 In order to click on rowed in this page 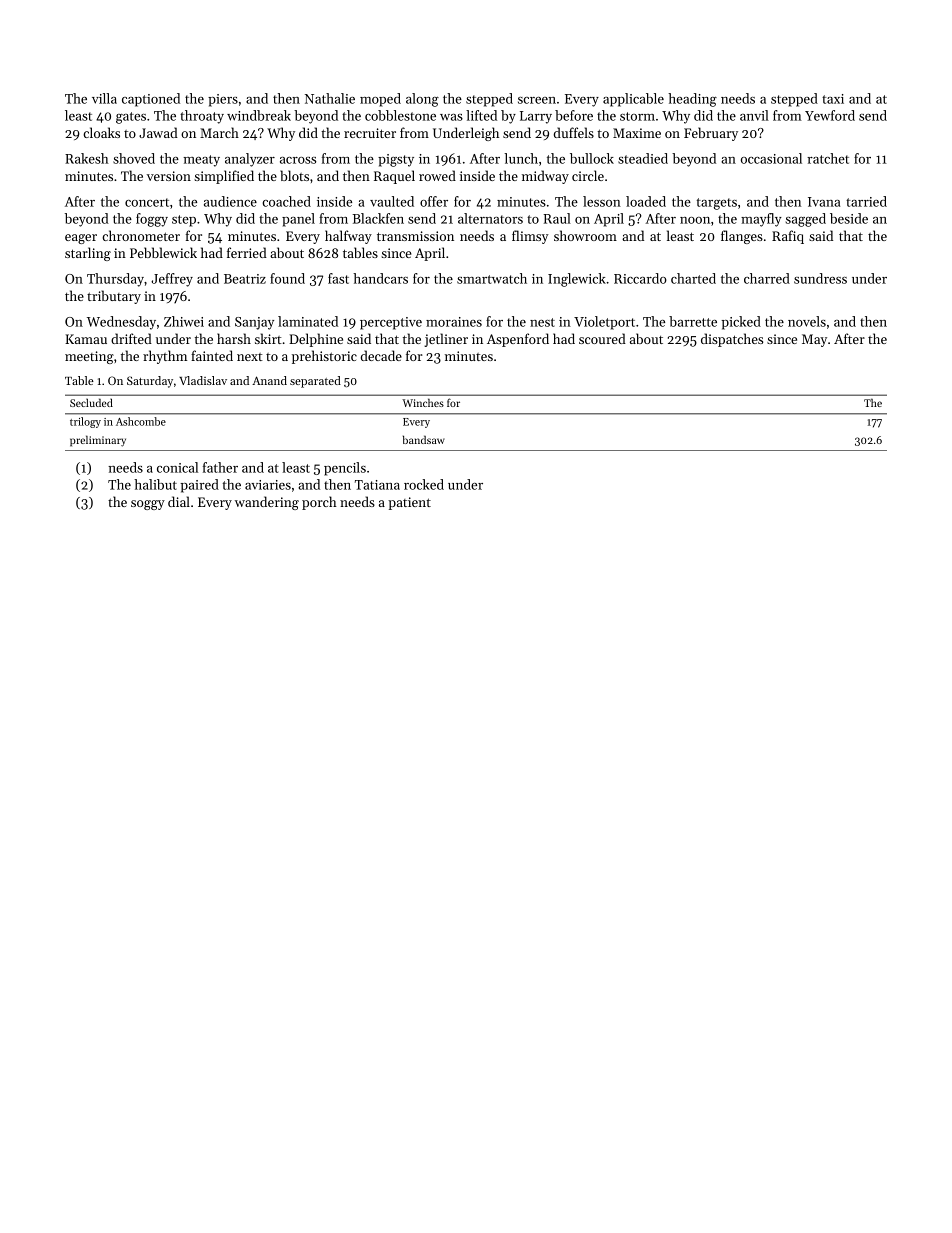, I will do `click(437, 175)`.
